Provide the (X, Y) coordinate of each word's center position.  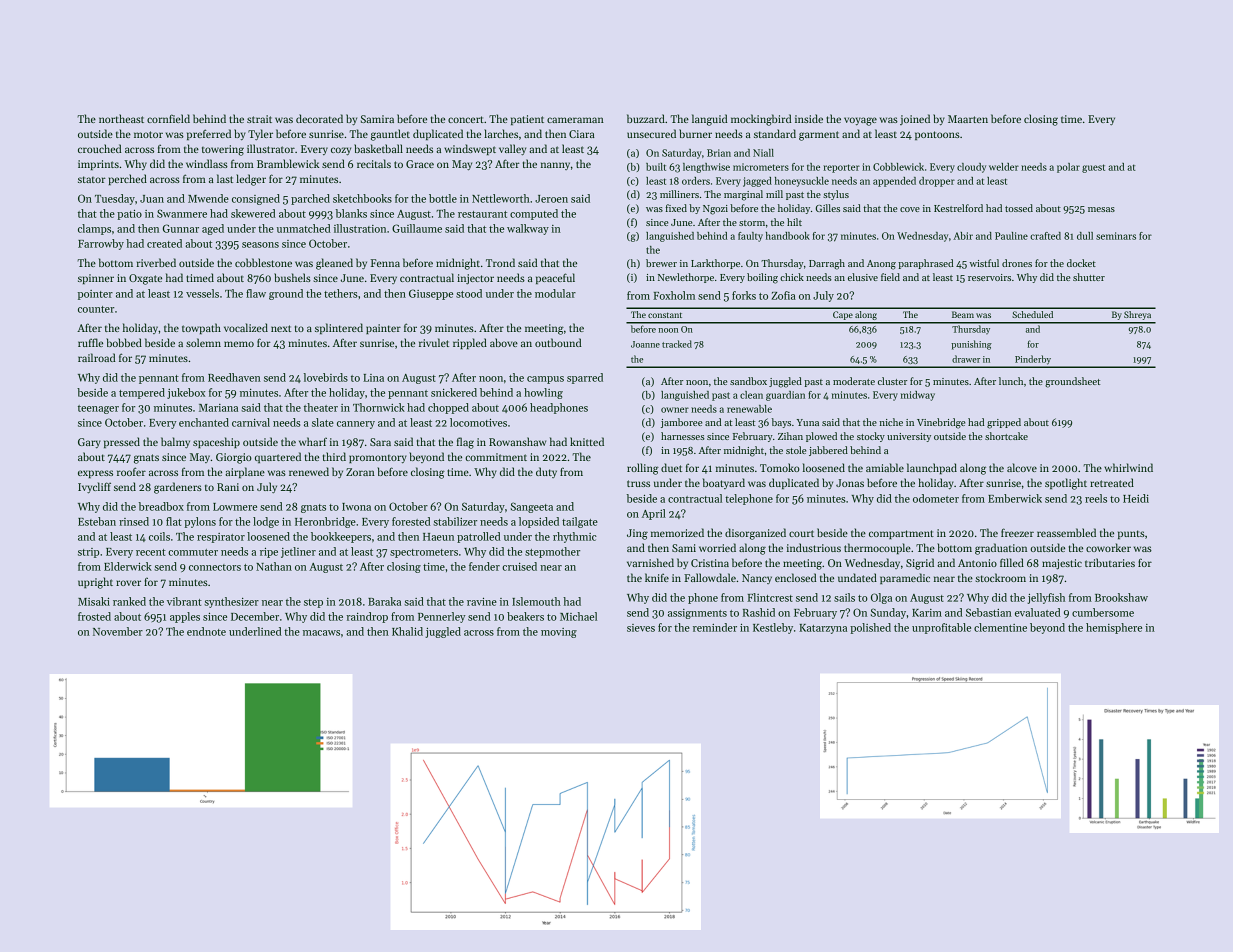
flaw (256, 293)
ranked (129, 601)
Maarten (968, 119)
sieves (641, 628)
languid (710, 120)
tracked (677, 344)
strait (259, 119)
